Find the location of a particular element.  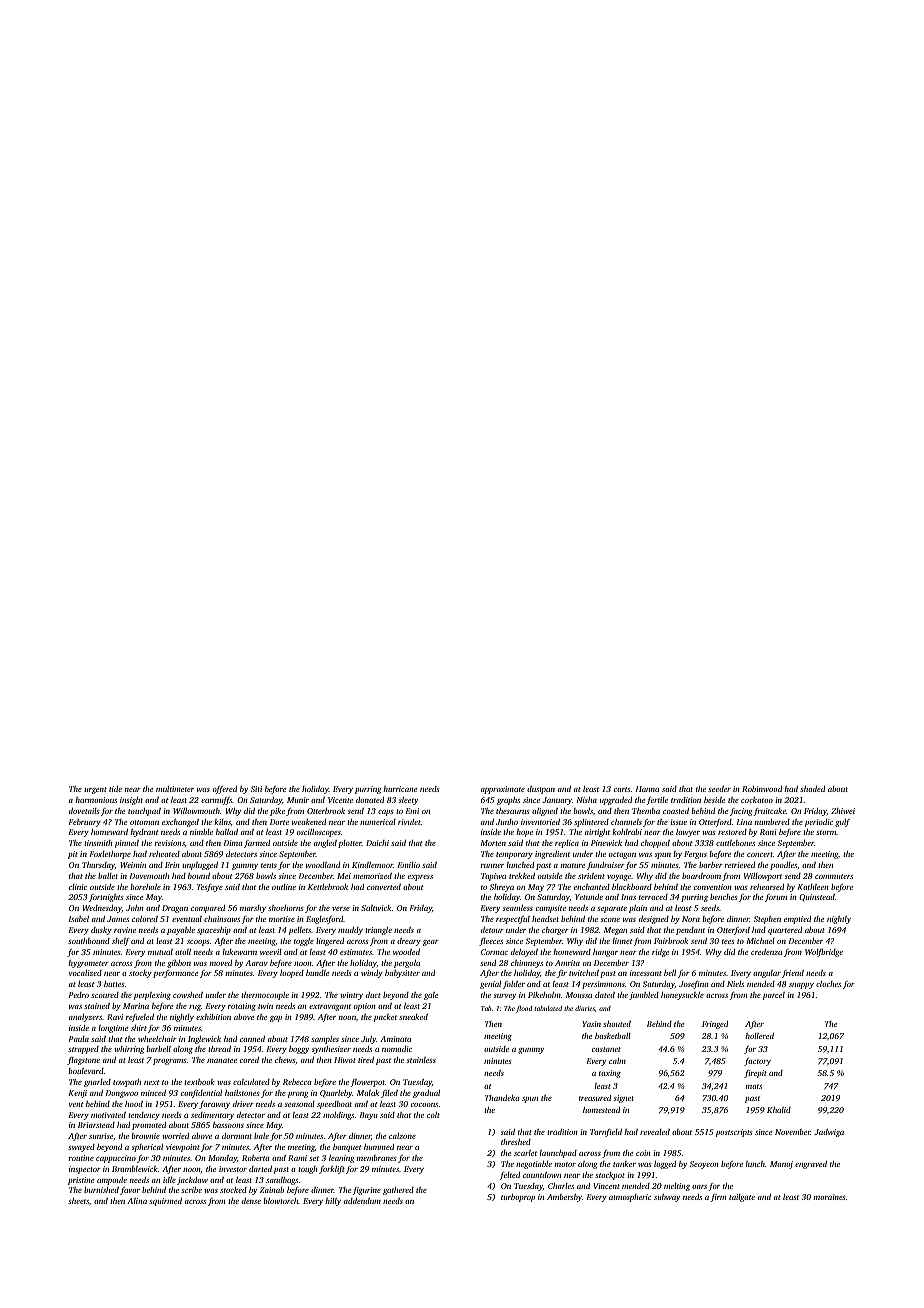

dustpan is located at coordinates (541, 790).
